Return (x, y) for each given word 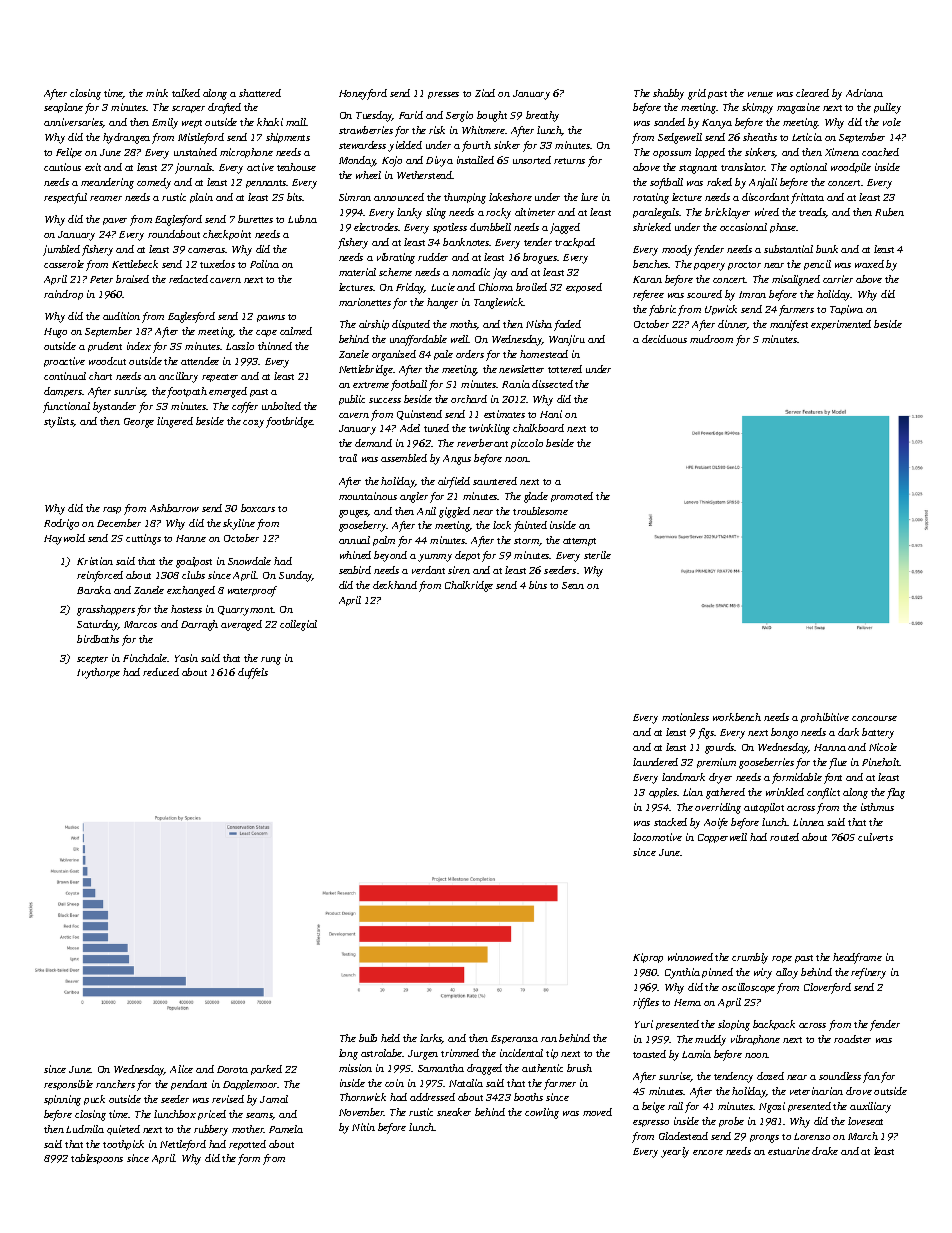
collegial (298, 625)
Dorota (232, 1069)
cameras (207, 250)
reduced (161, 672)
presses (443, 95)
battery (878, 733)
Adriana (864, 93)
